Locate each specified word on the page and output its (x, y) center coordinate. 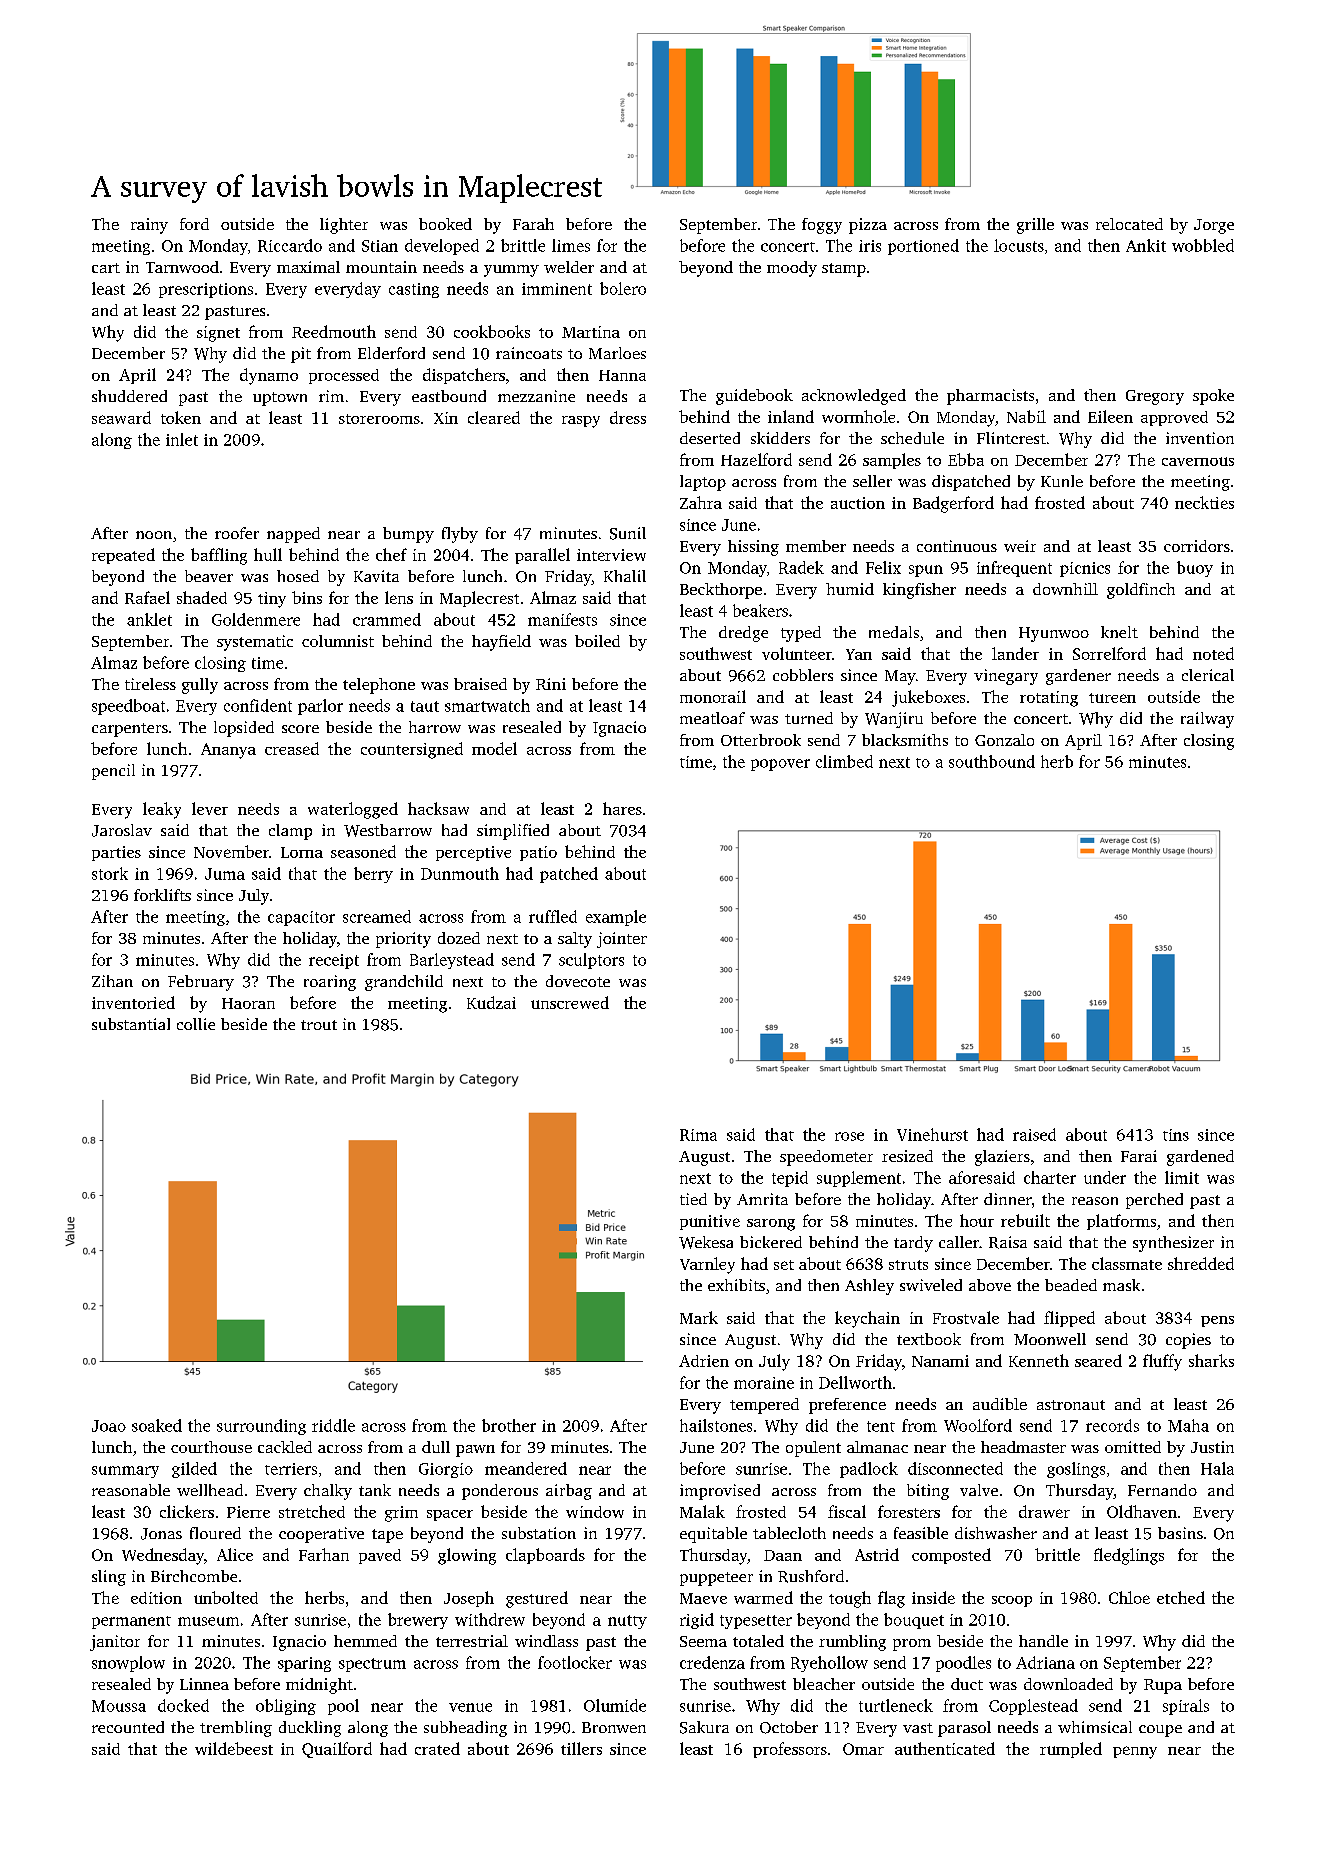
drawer (1044, 1511)
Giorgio (446, 1470)
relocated (1129, 224)
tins (1176, 1135)
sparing (304, 1664)
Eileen (1110, 416)
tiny (272, 600)
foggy (822, 226)
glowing (467, 1556)
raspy (581, 422)
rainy (149, 226)
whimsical (1095, 1727)
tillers (581, 1748)
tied (693, 1199)
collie (196, 1024)
